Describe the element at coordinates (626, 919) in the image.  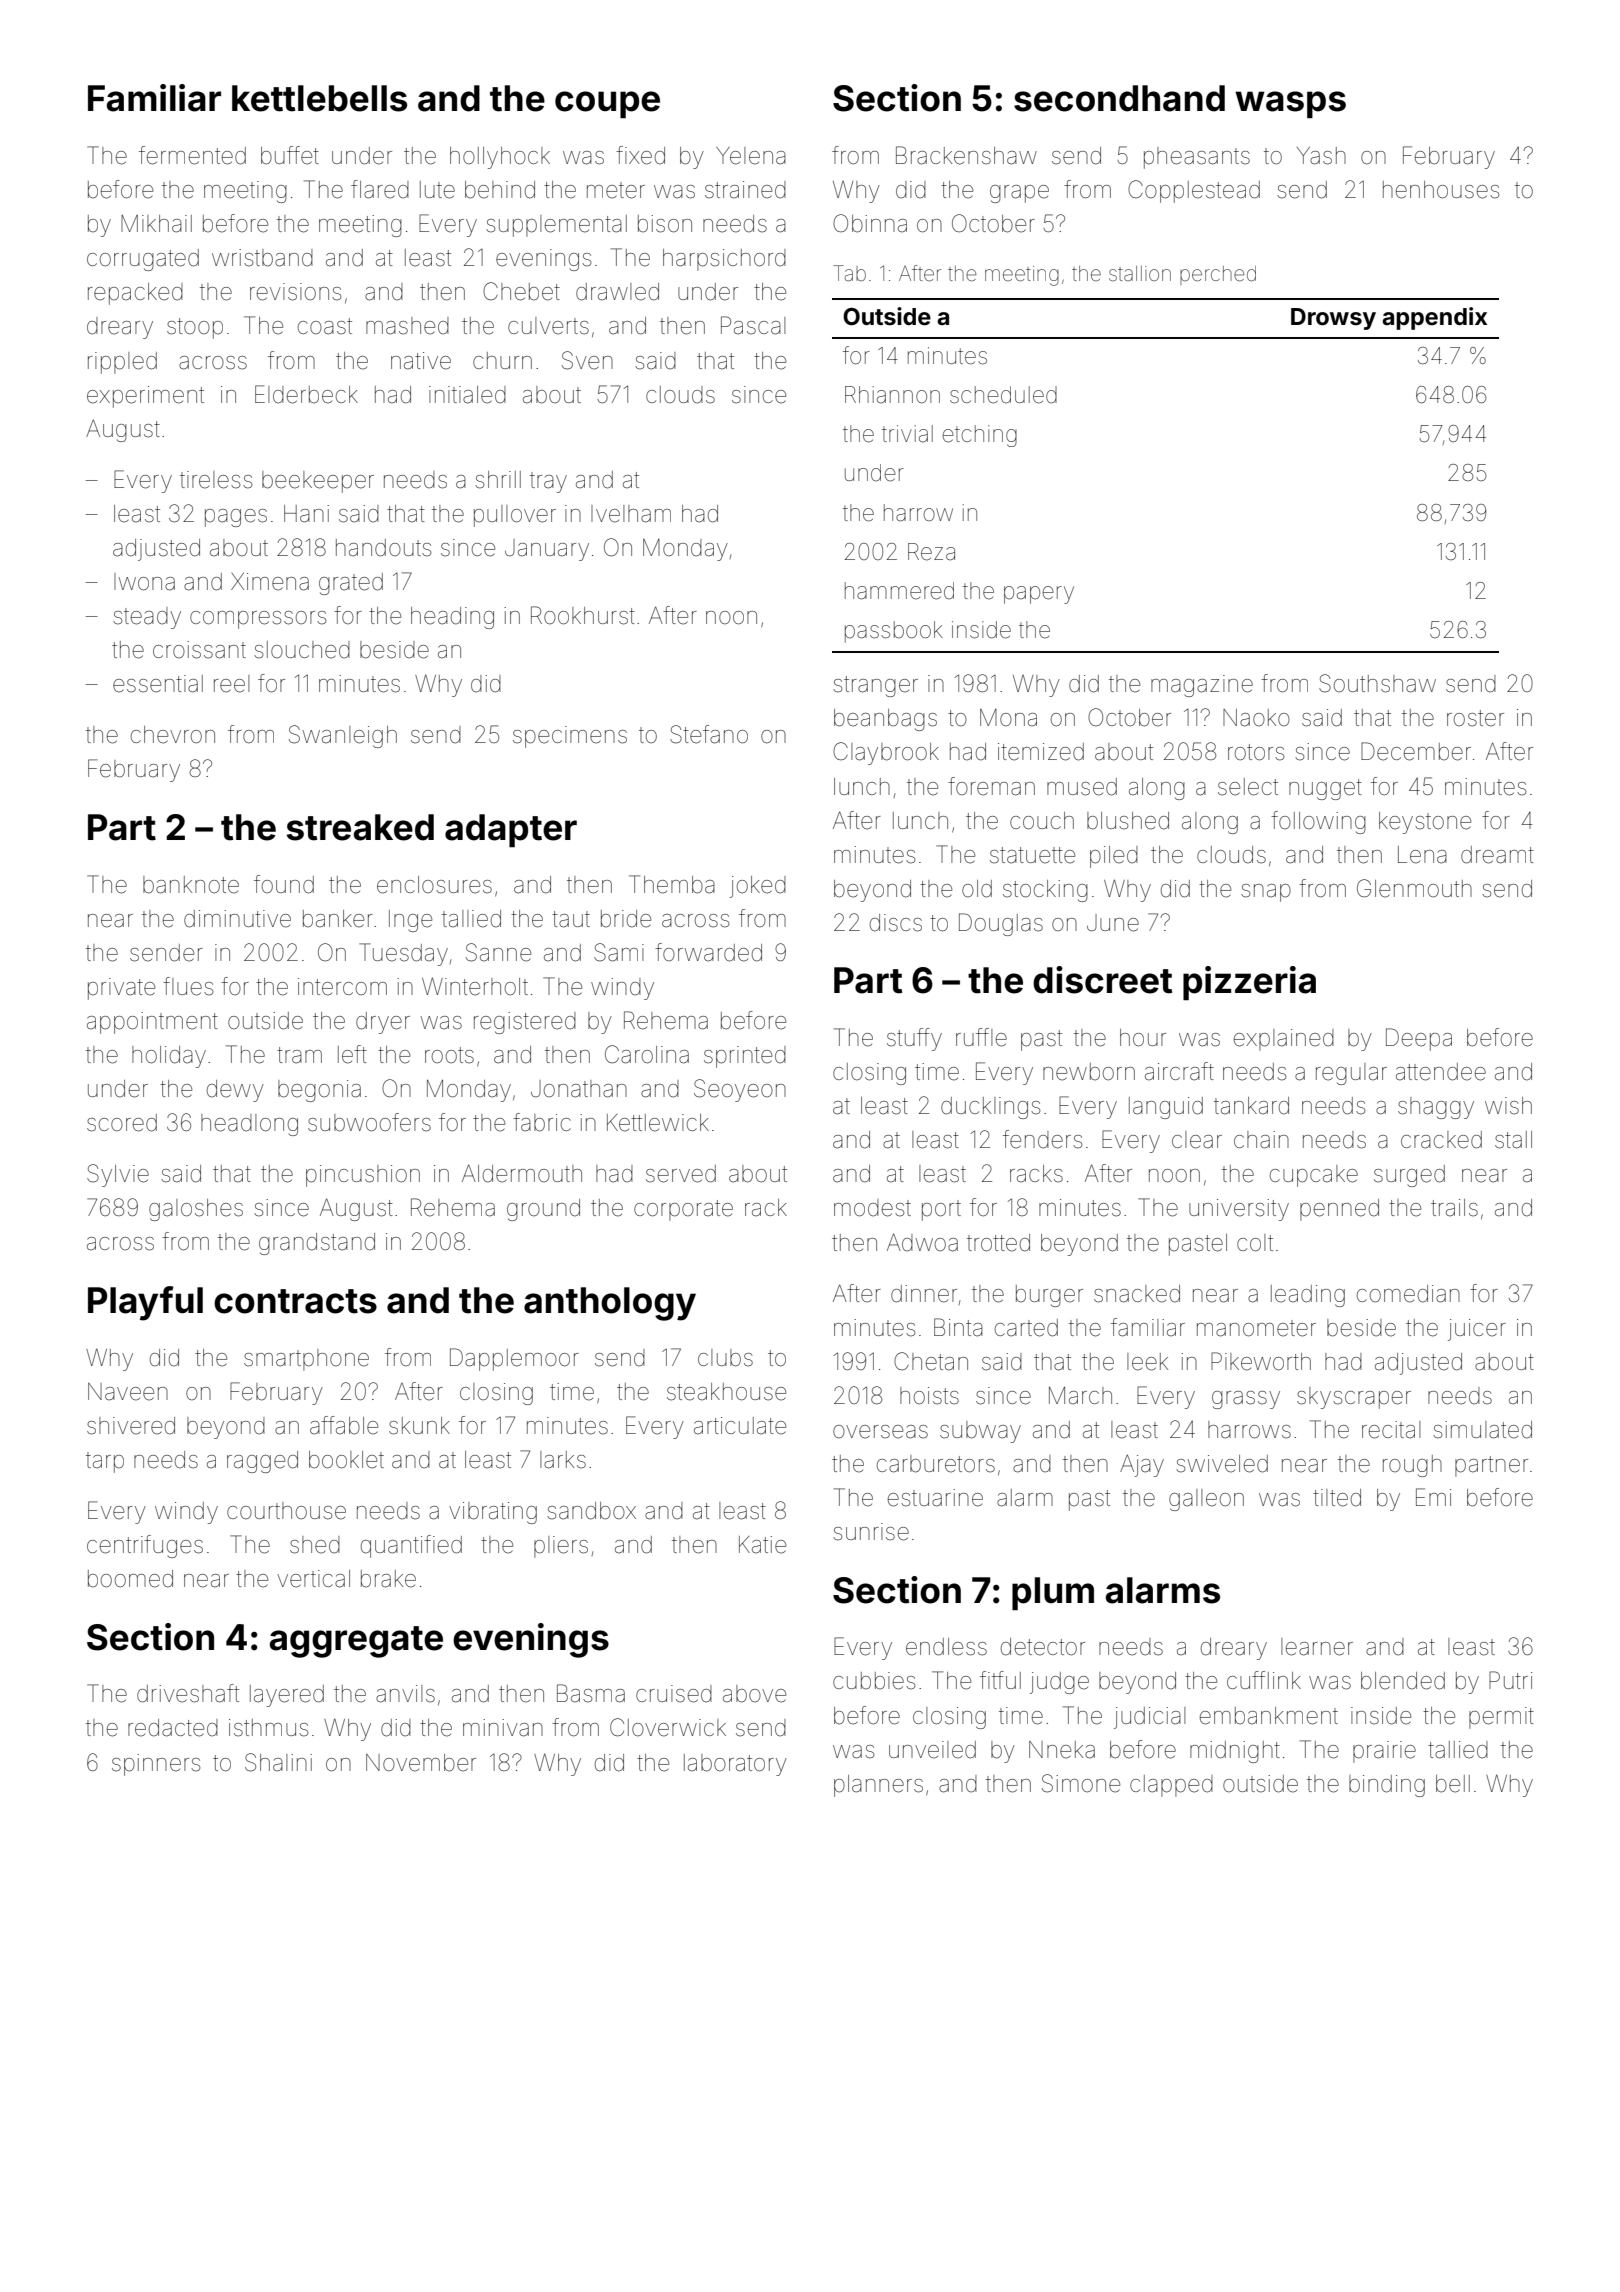
I see `bride` at that location.
